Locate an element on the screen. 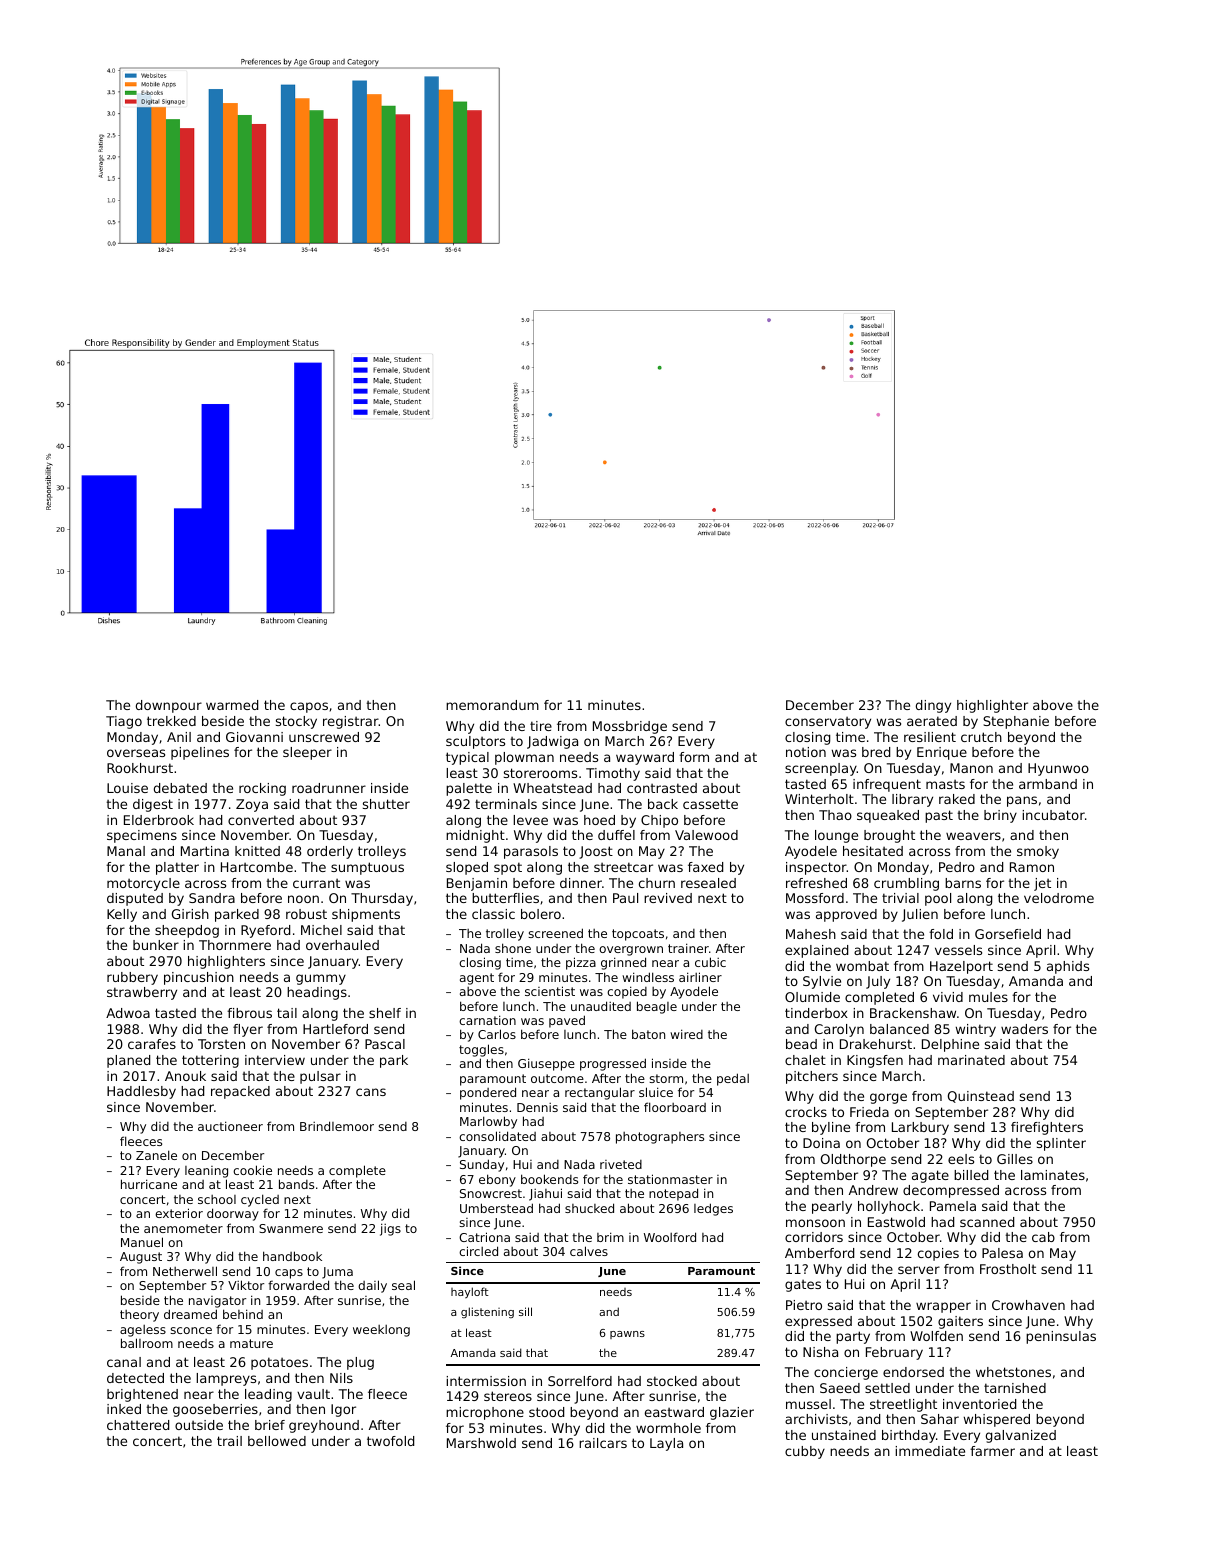 The height and width of the screenshot is (1561, 1206). glazier is located at coordinates (732, 1413).
